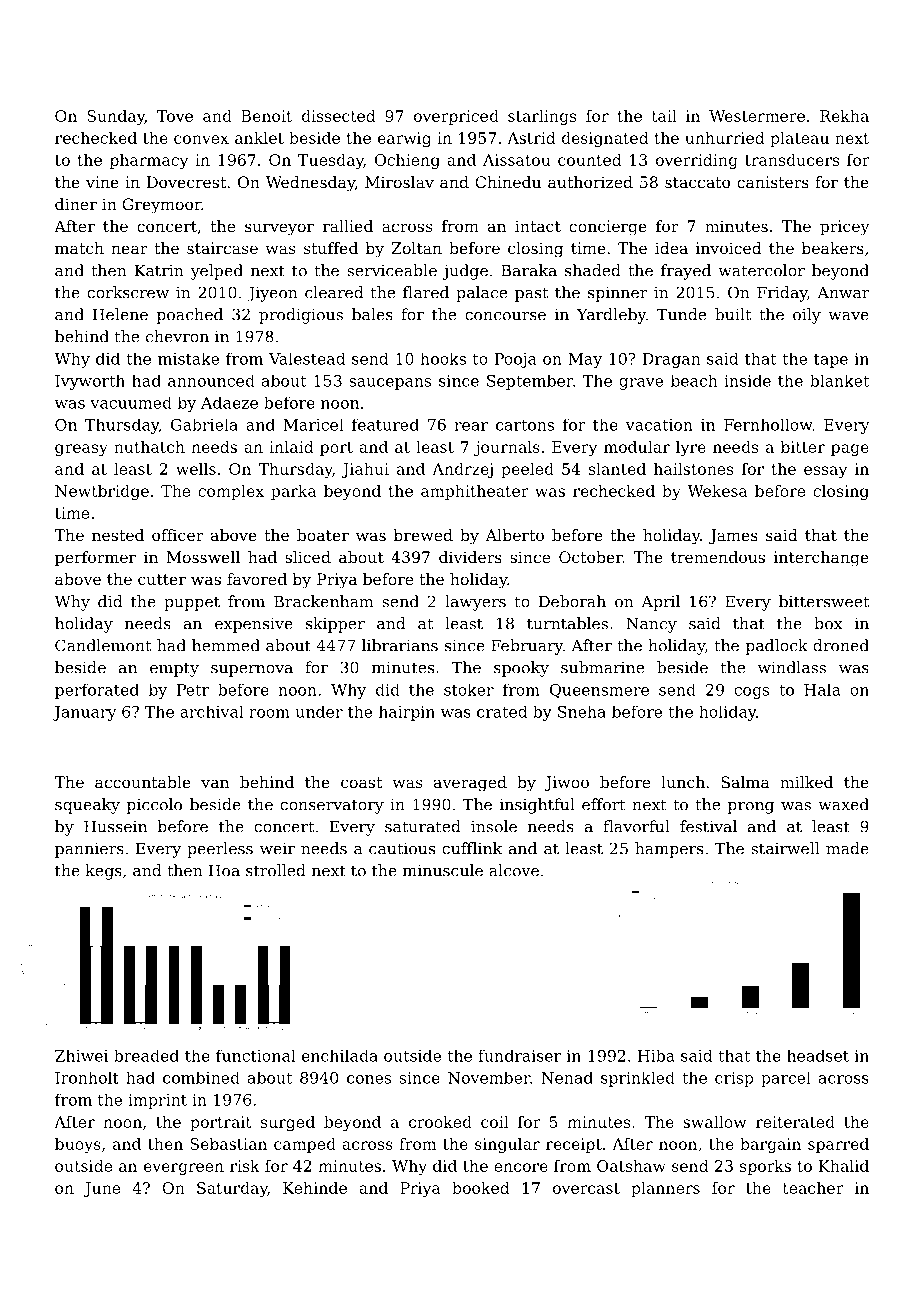  I want to click on Khalid, so click(844, 1166).
